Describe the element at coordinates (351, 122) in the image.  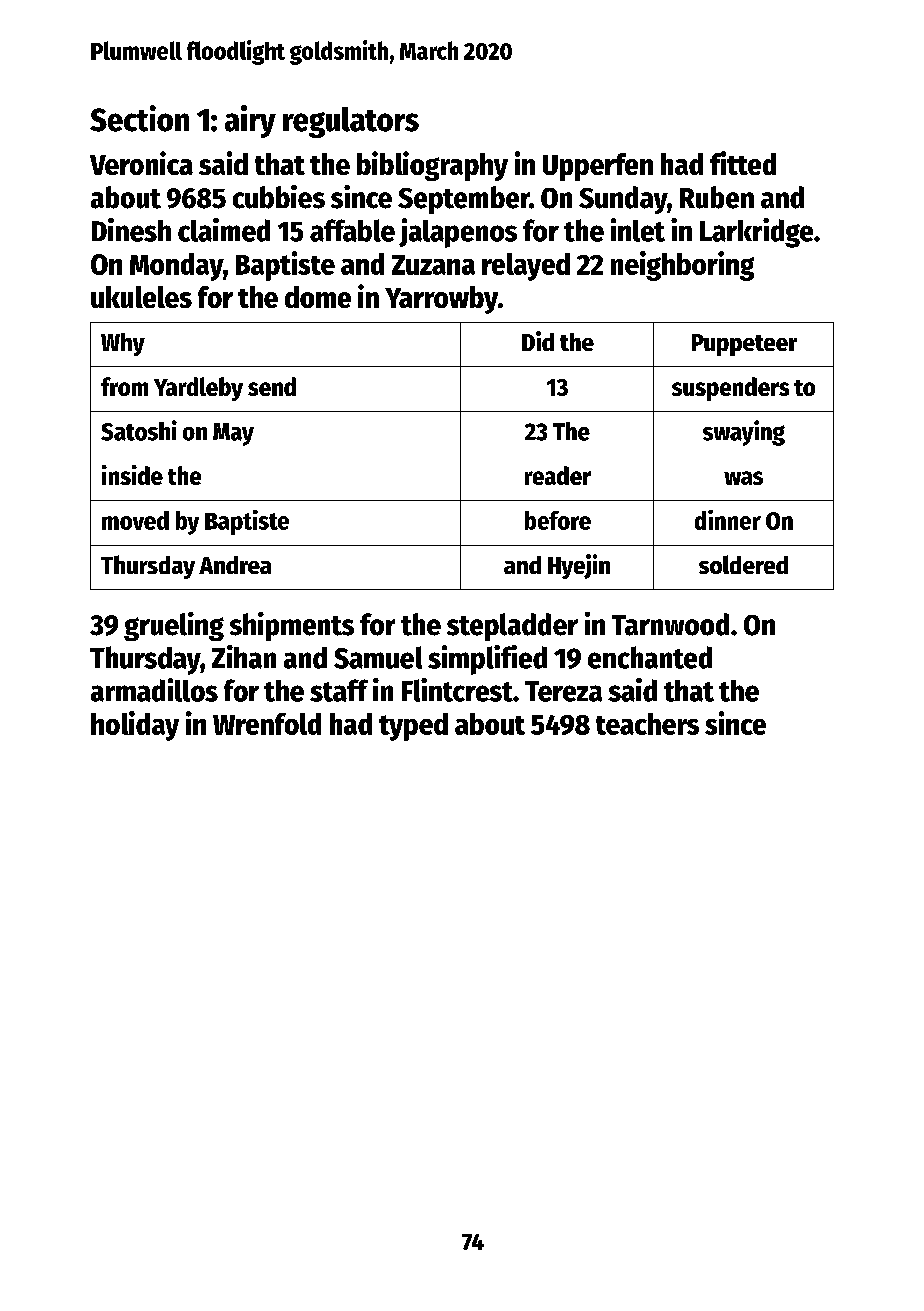
I see `regulators` at that location.
